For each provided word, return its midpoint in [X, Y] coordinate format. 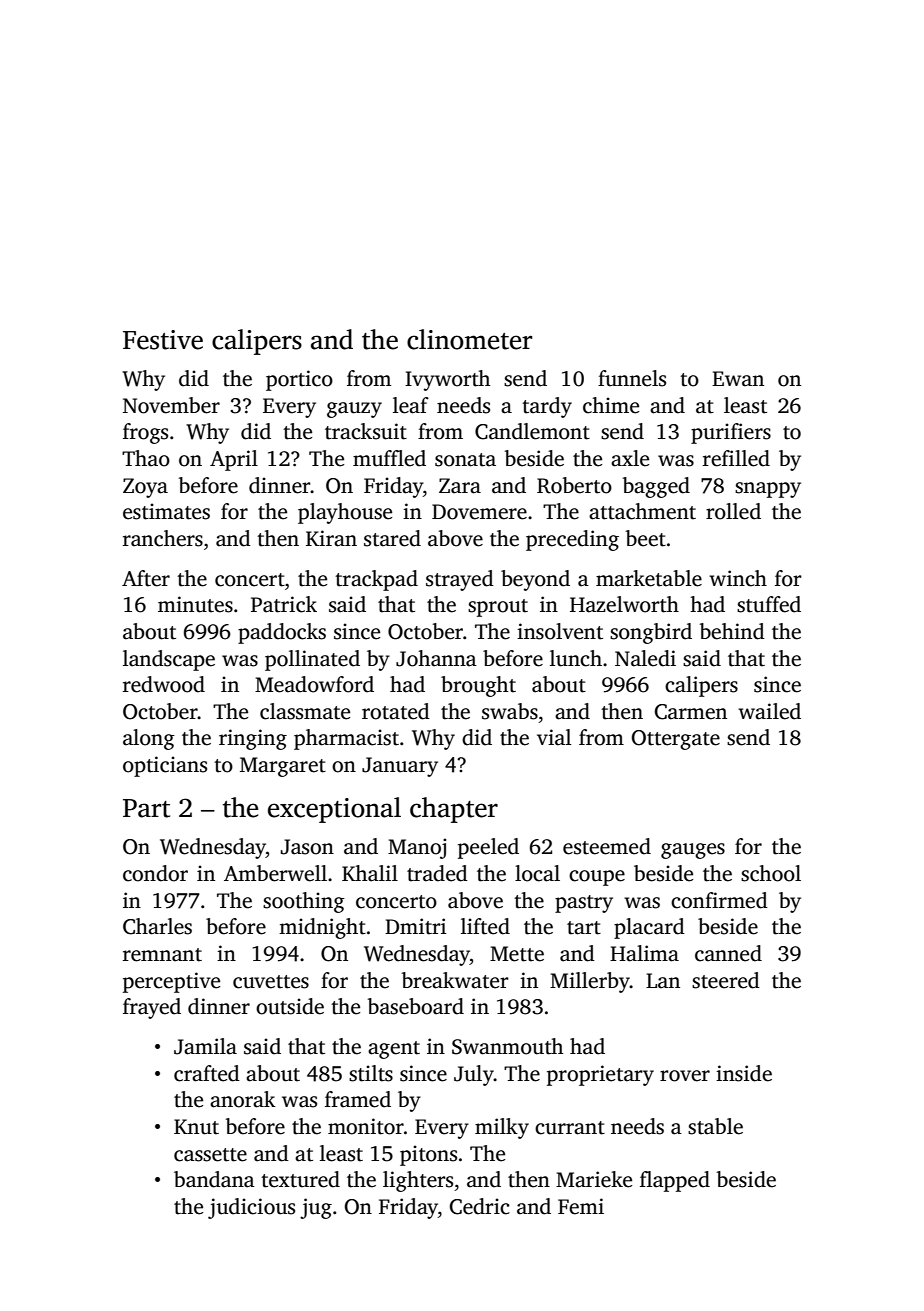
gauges [693, 851]
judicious [251, 1208]
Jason [307, 847]
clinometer [469, 339]
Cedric [480, 1206]
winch [738, 578]
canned [728, 953]
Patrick [284, 604]
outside [290, 1006]
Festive [163, 340]
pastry [584, 904]
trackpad [376, 580]
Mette [517, 954]
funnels [632, 378]
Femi [581, 1206]
